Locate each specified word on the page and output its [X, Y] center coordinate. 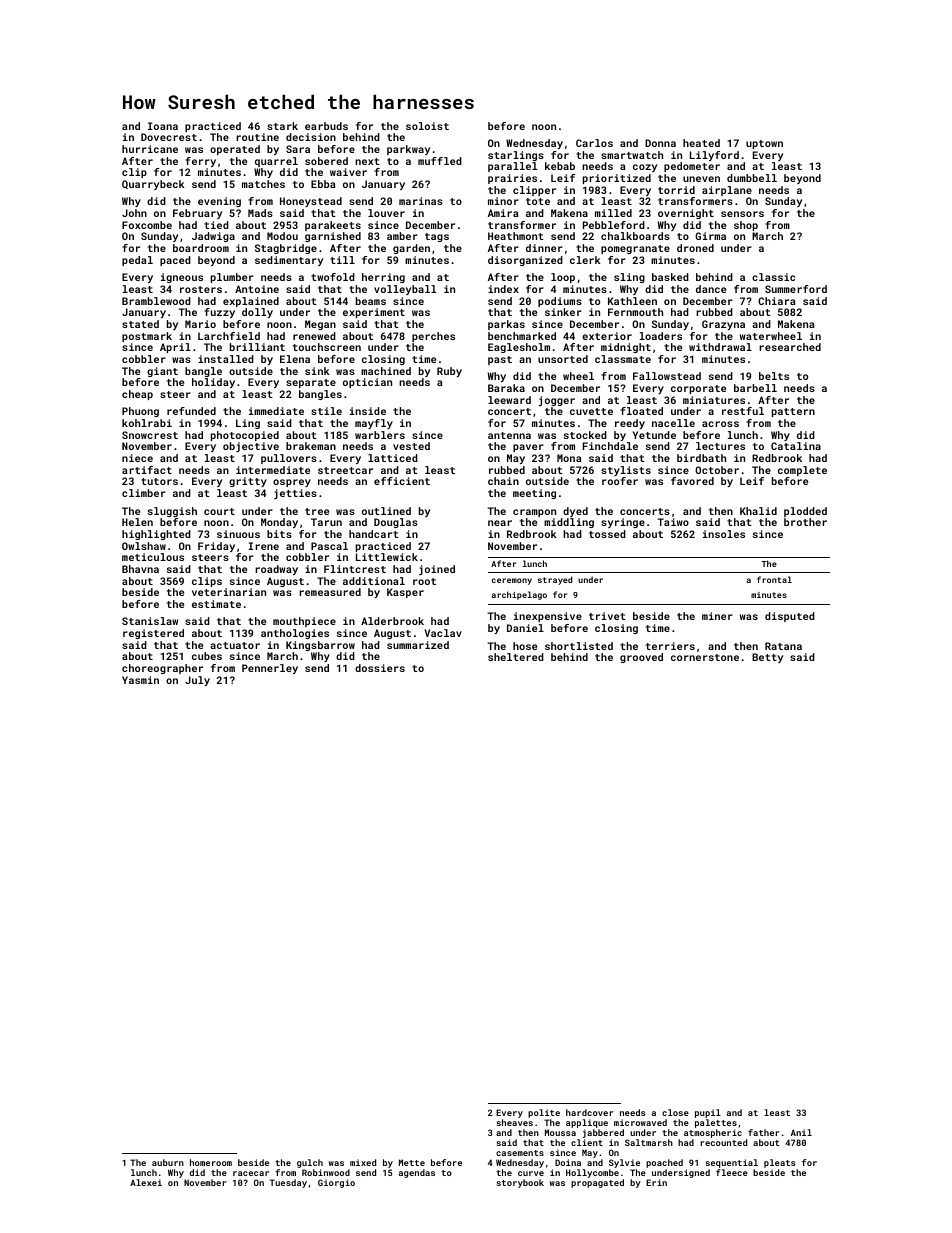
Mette [412, 1162]
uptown [764, 144]
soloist [427, 126]
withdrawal [720, 347]
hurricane [150, 149]
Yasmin [140, 680]
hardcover [590, 1112]
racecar [251, 1173]
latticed [393, 458]
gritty [248, 482]
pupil [708, 1113]
